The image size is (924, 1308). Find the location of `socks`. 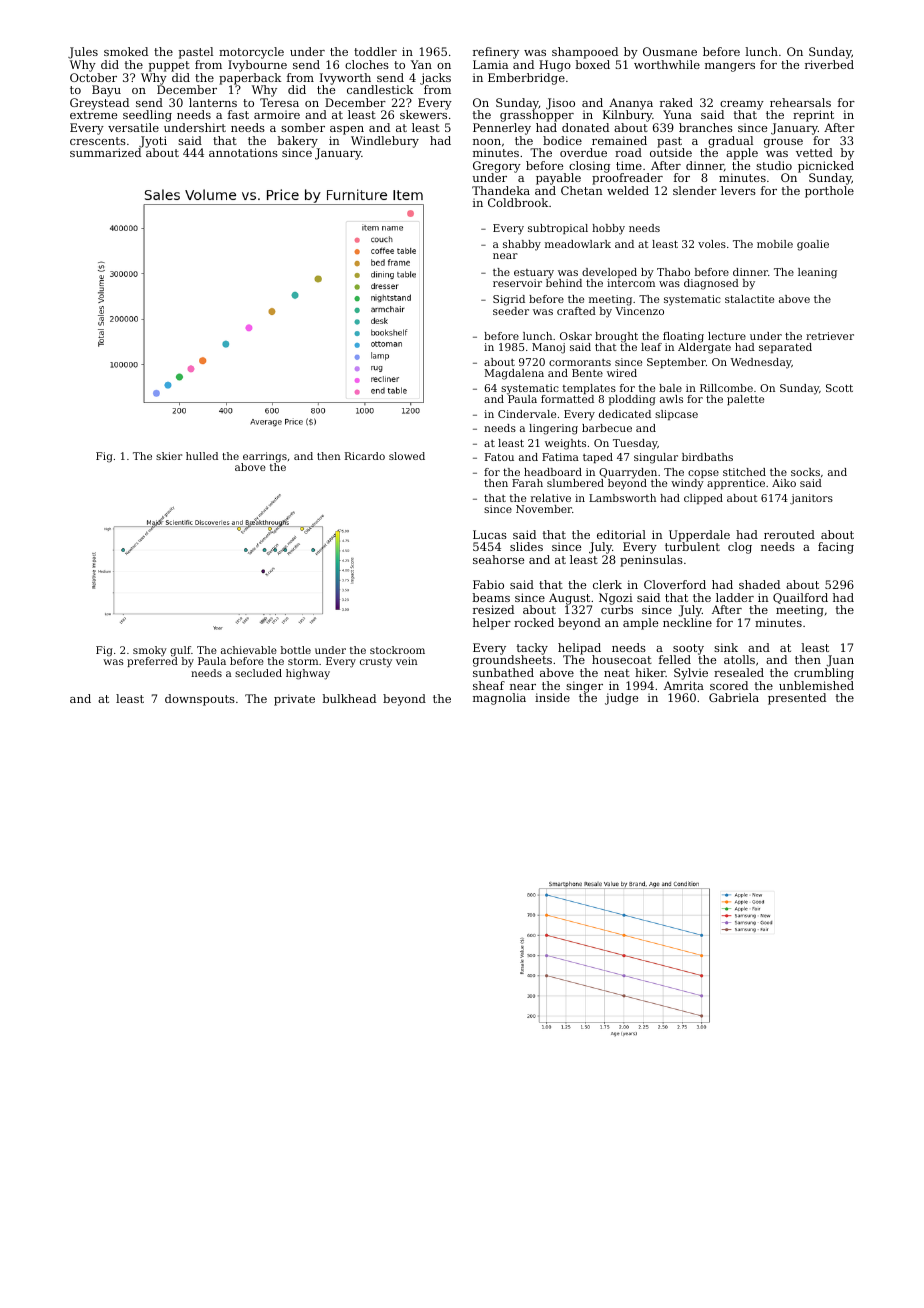

socks is located at coordinates (805, 472).
